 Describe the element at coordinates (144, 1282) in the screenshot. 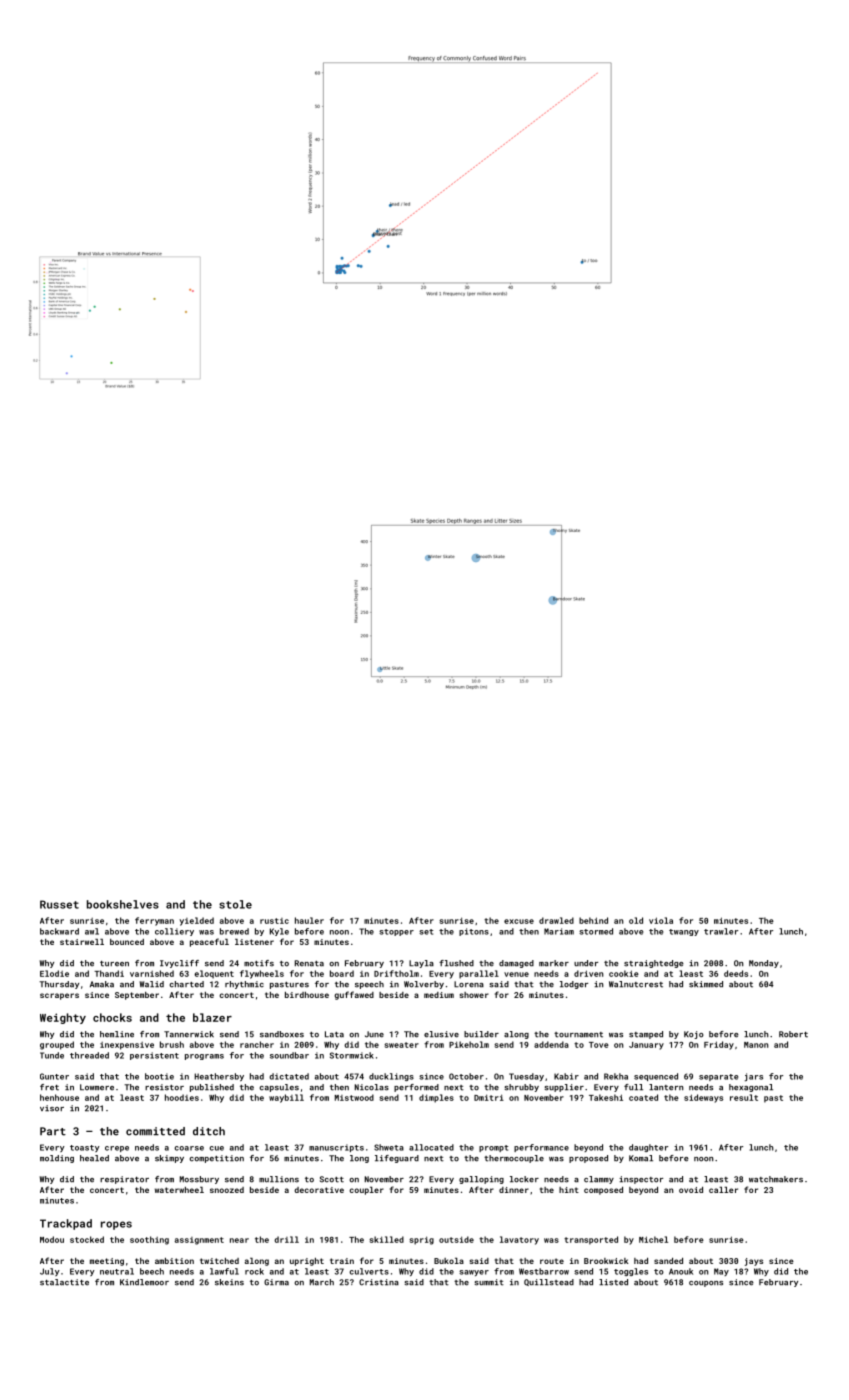

I see `Kindlemoor` at that location.
